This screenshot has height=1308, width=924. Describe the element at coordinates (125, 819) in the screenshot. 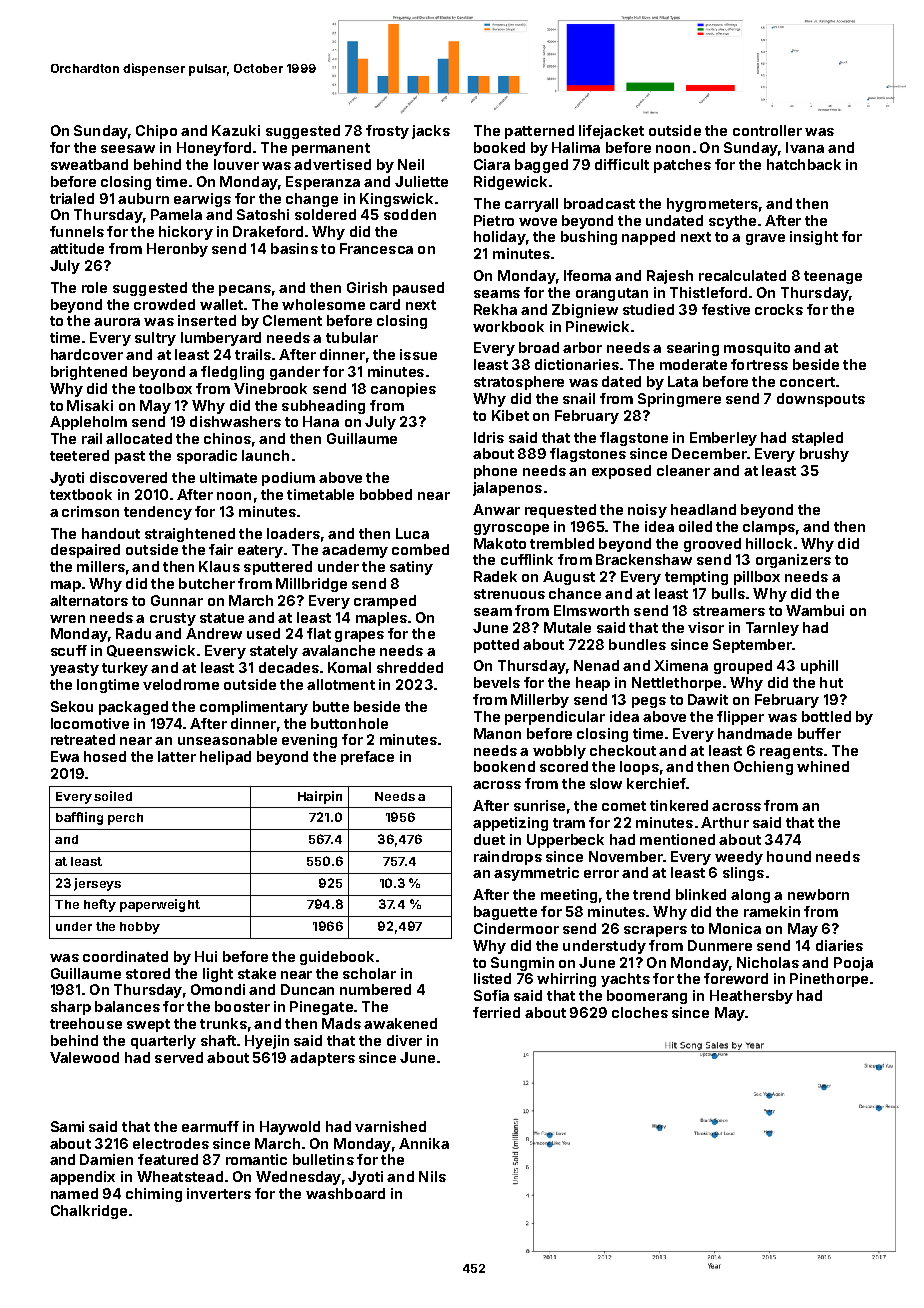

I see `perch` at that location.
